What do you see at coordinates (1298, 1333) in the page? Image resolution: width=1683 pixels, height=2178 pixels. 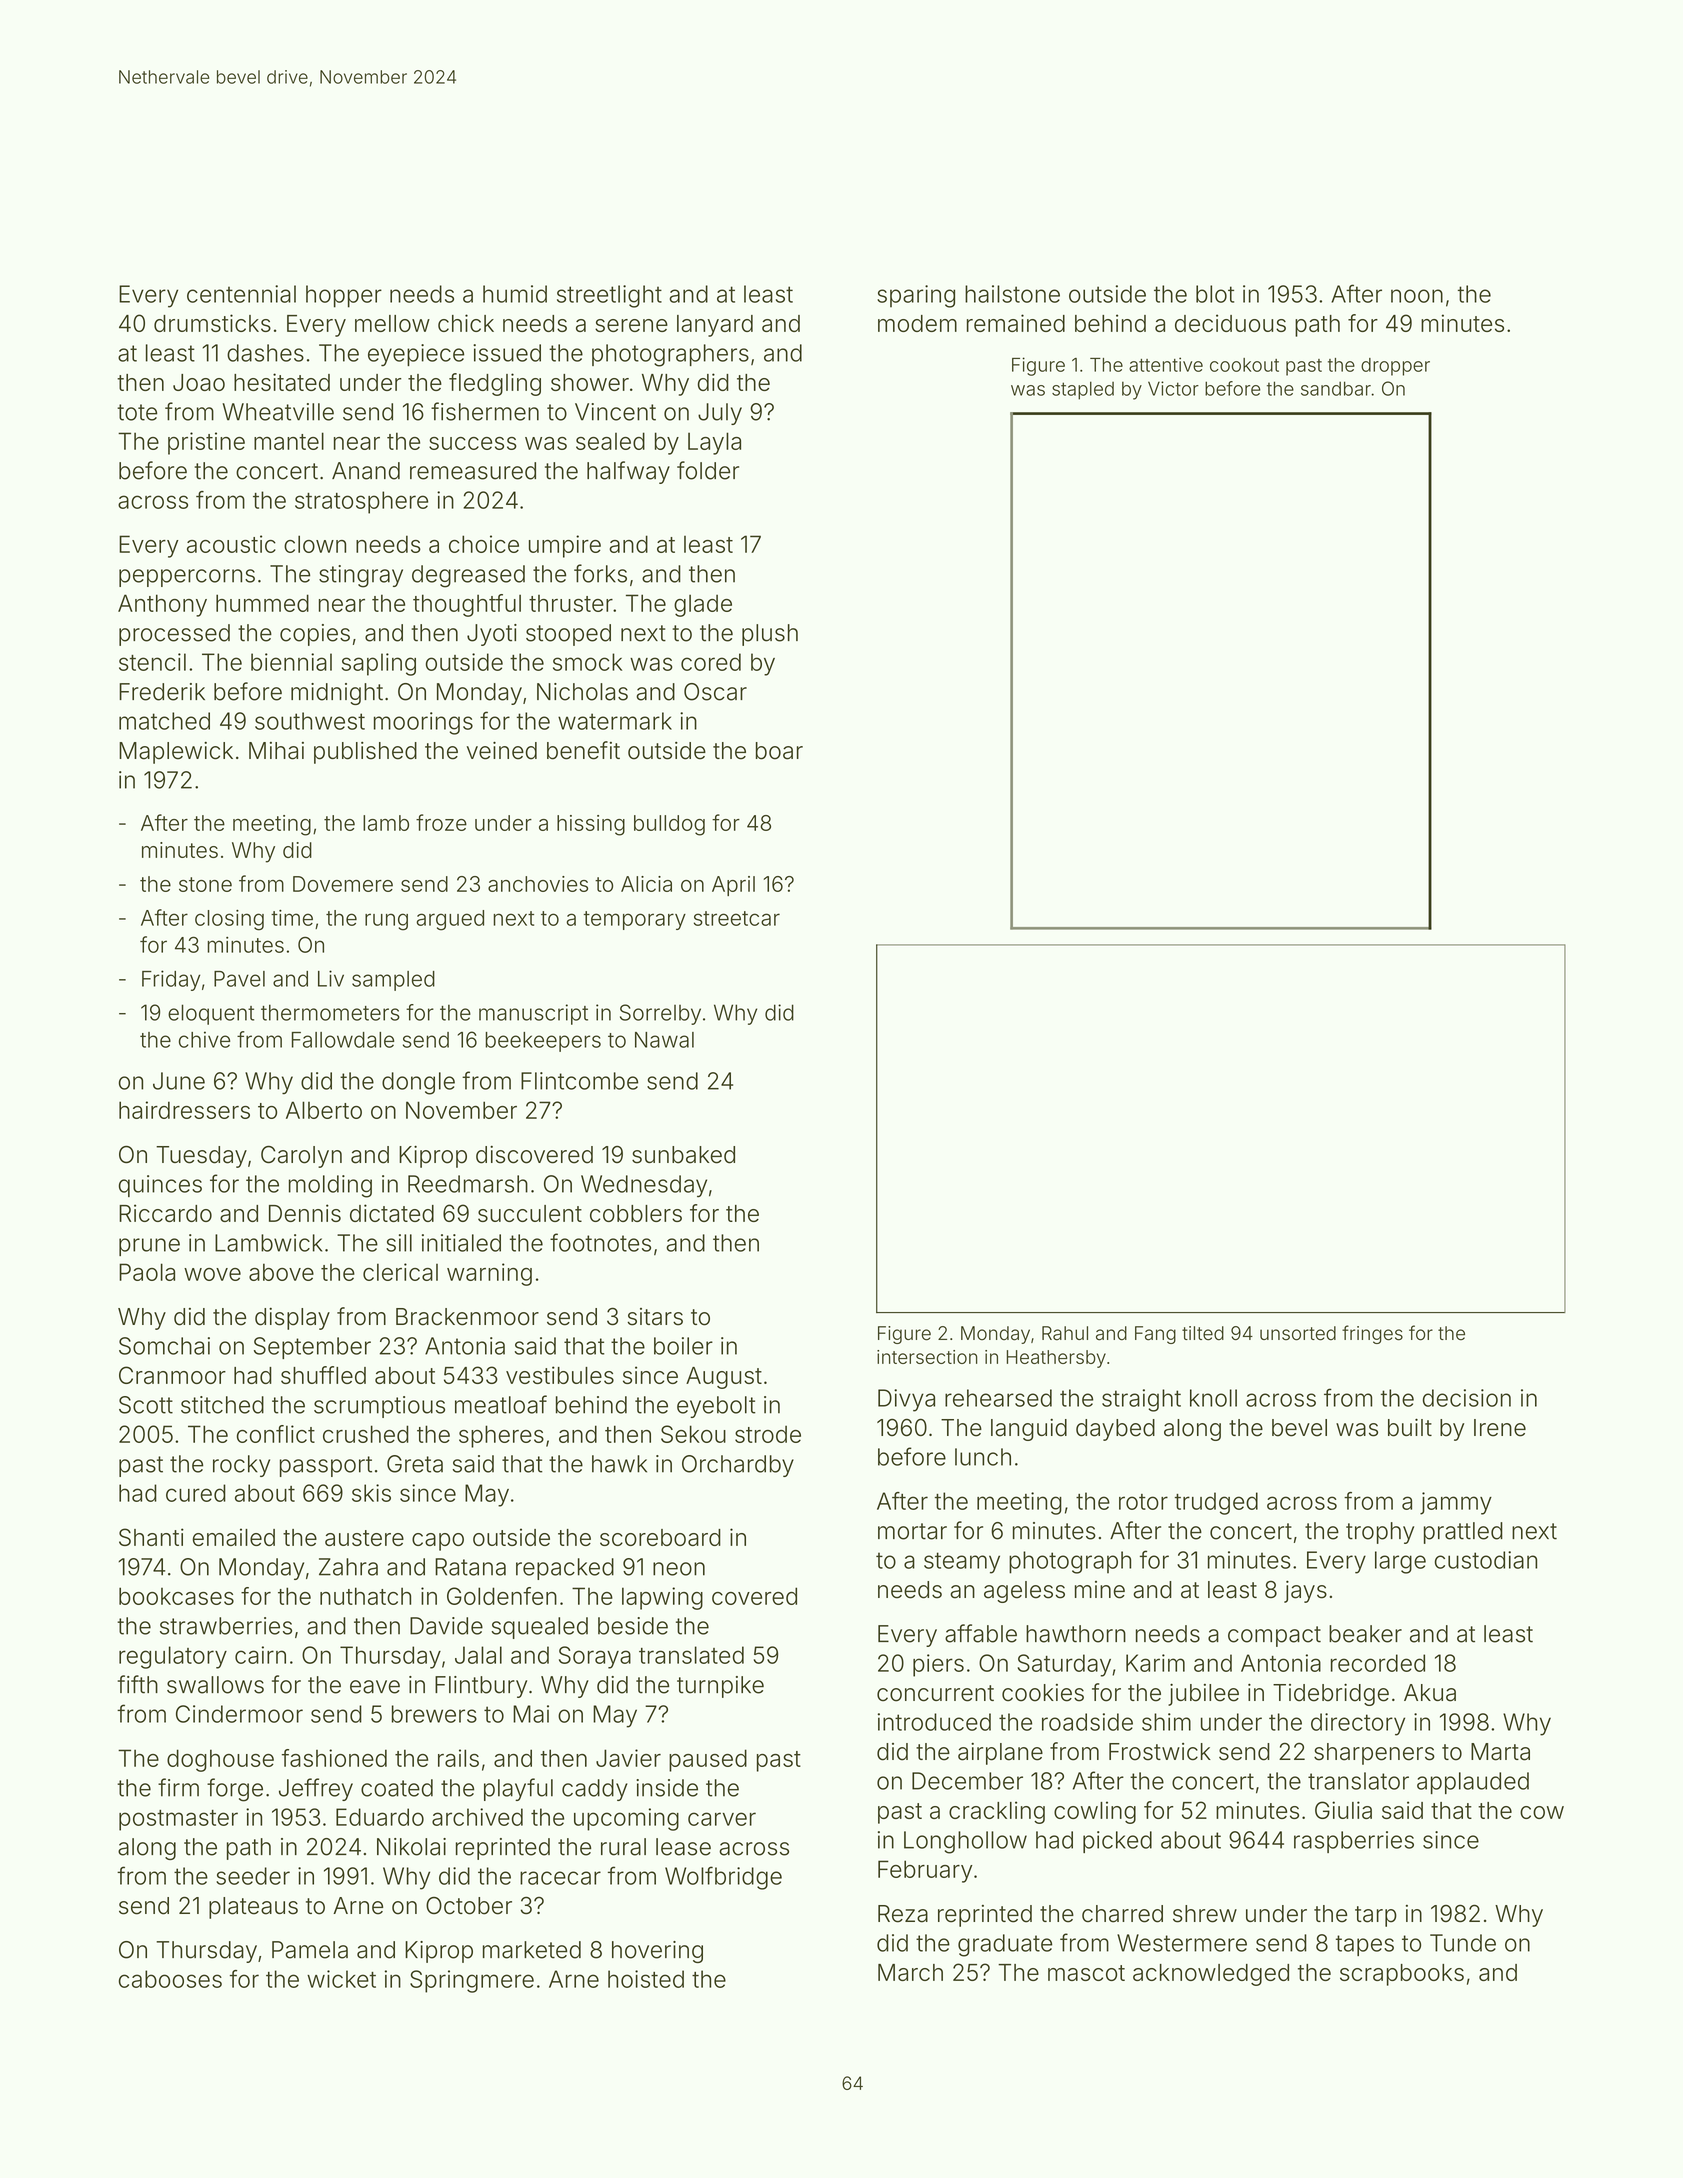 I see `unsorted` at bounding box center [1298, 1333].
